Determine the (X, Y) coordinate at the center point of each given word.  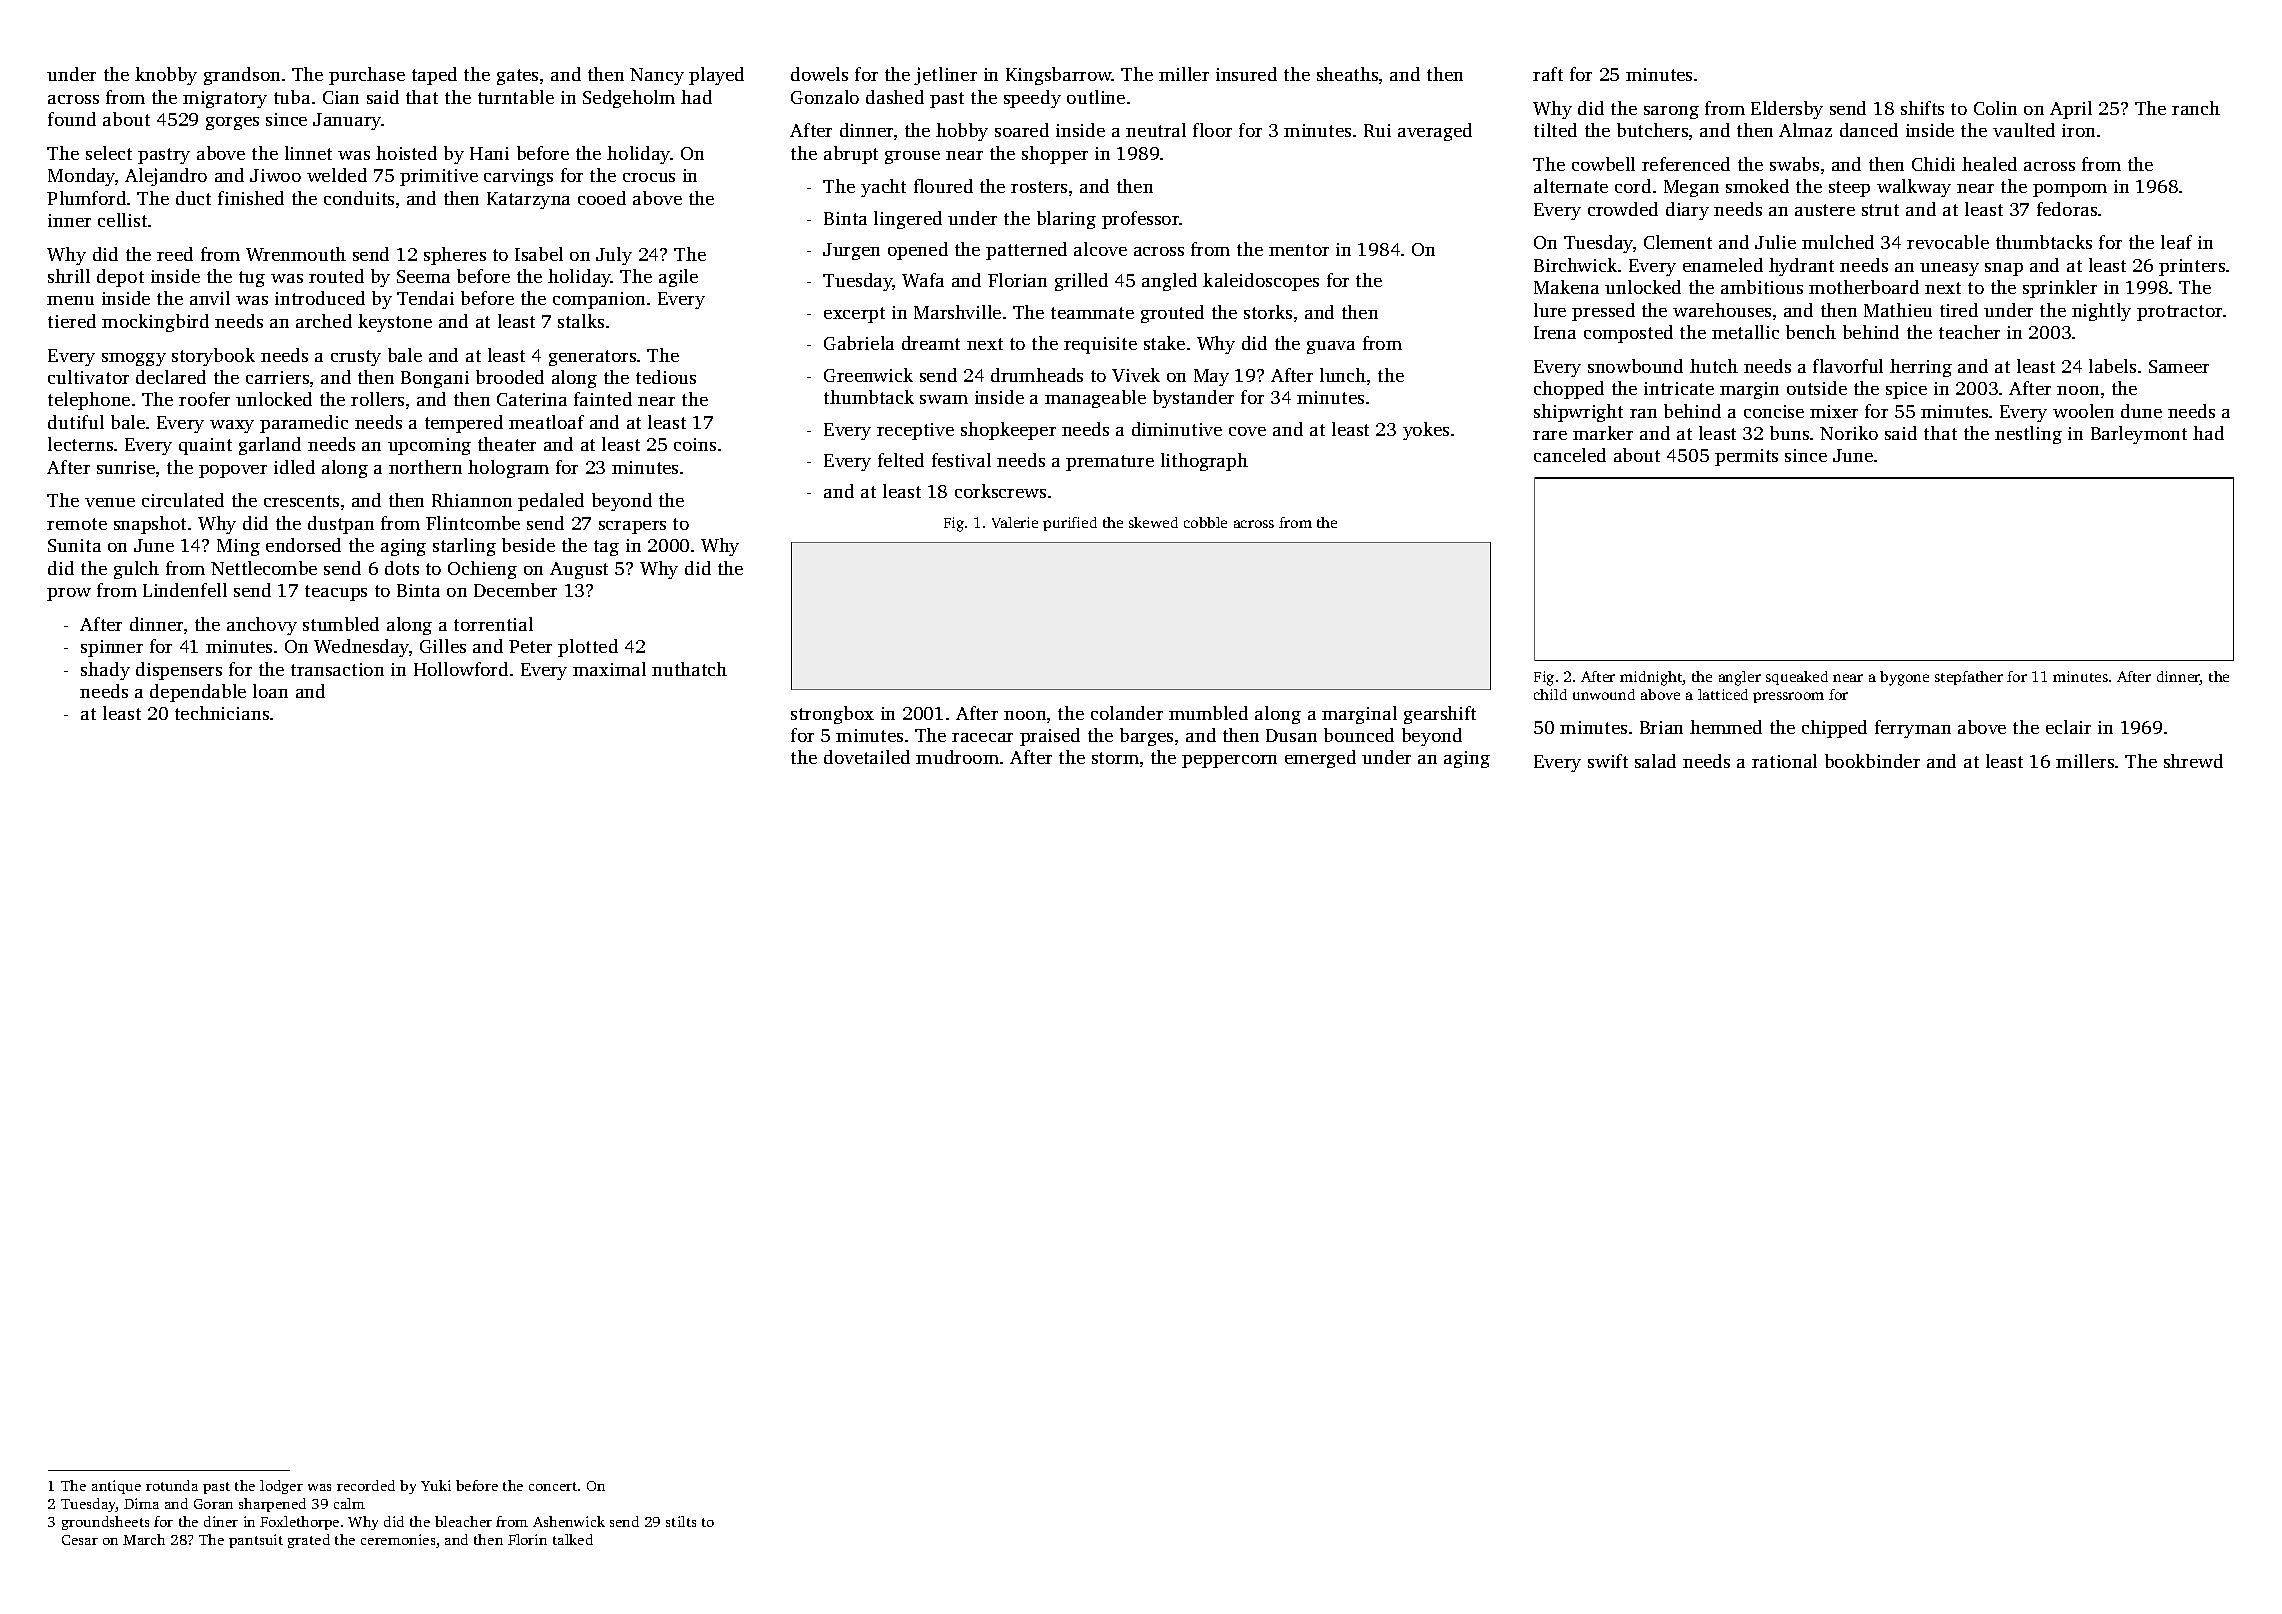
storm (1115, 758)
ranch (2196, 108)
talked (573, 1539)
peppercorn (1229, 761)
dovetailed (867, 757)
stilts (681, 1521)
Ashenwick (569, 1521)
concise (1774, 411)
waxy (232, 426)
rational (1784, 761)
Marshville (957, 312)
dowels (819, 74)
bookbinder (1872, 761)
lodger (281, 1487)
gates (517, 77)
